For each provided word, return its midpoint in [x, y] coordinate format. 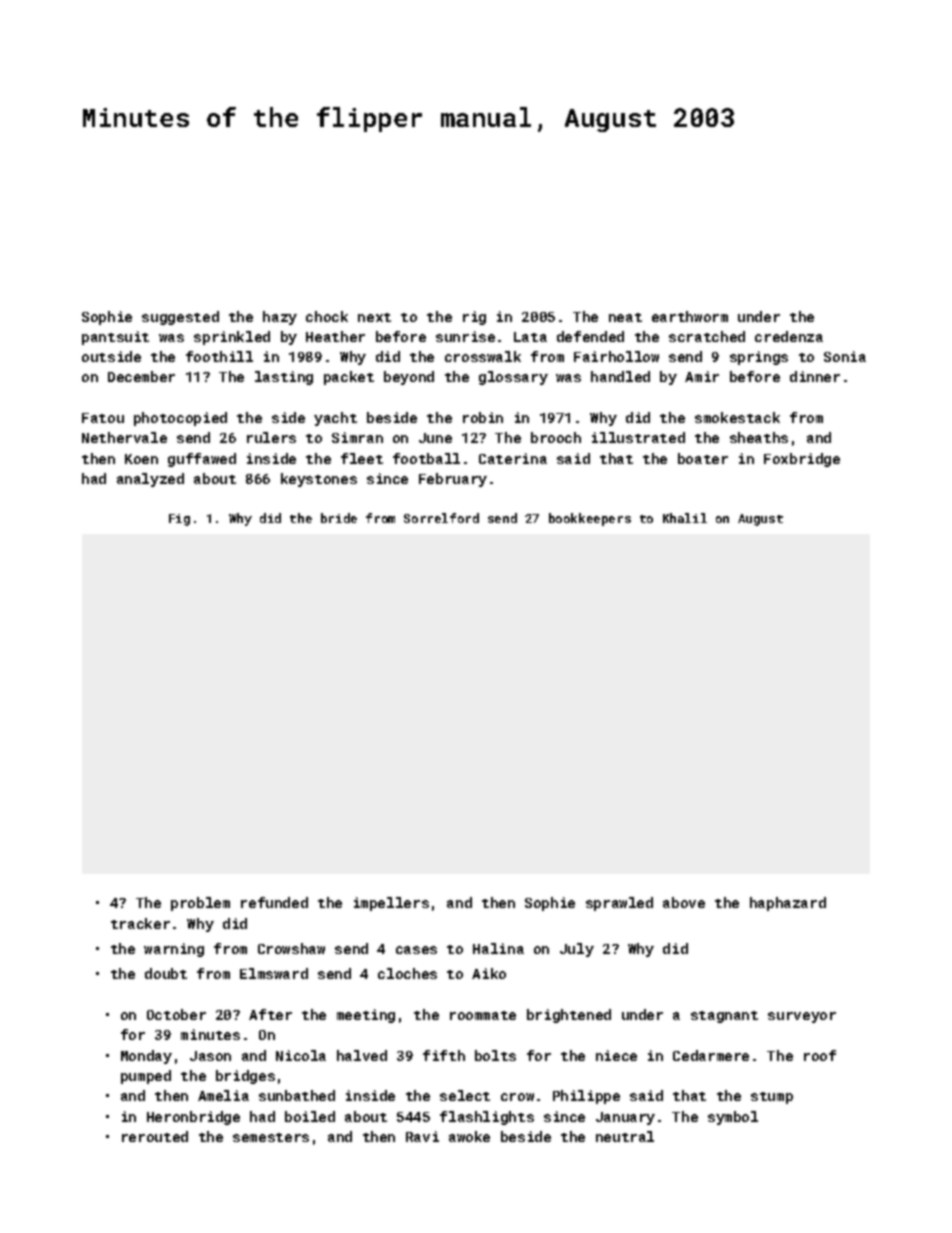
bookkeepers [590, 519]
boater [703, 458]
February [453, 480]
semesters [271, 1137]
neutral [625, 1136]
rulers [271, 437]
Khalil [685, 518]
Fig [179, 520]
